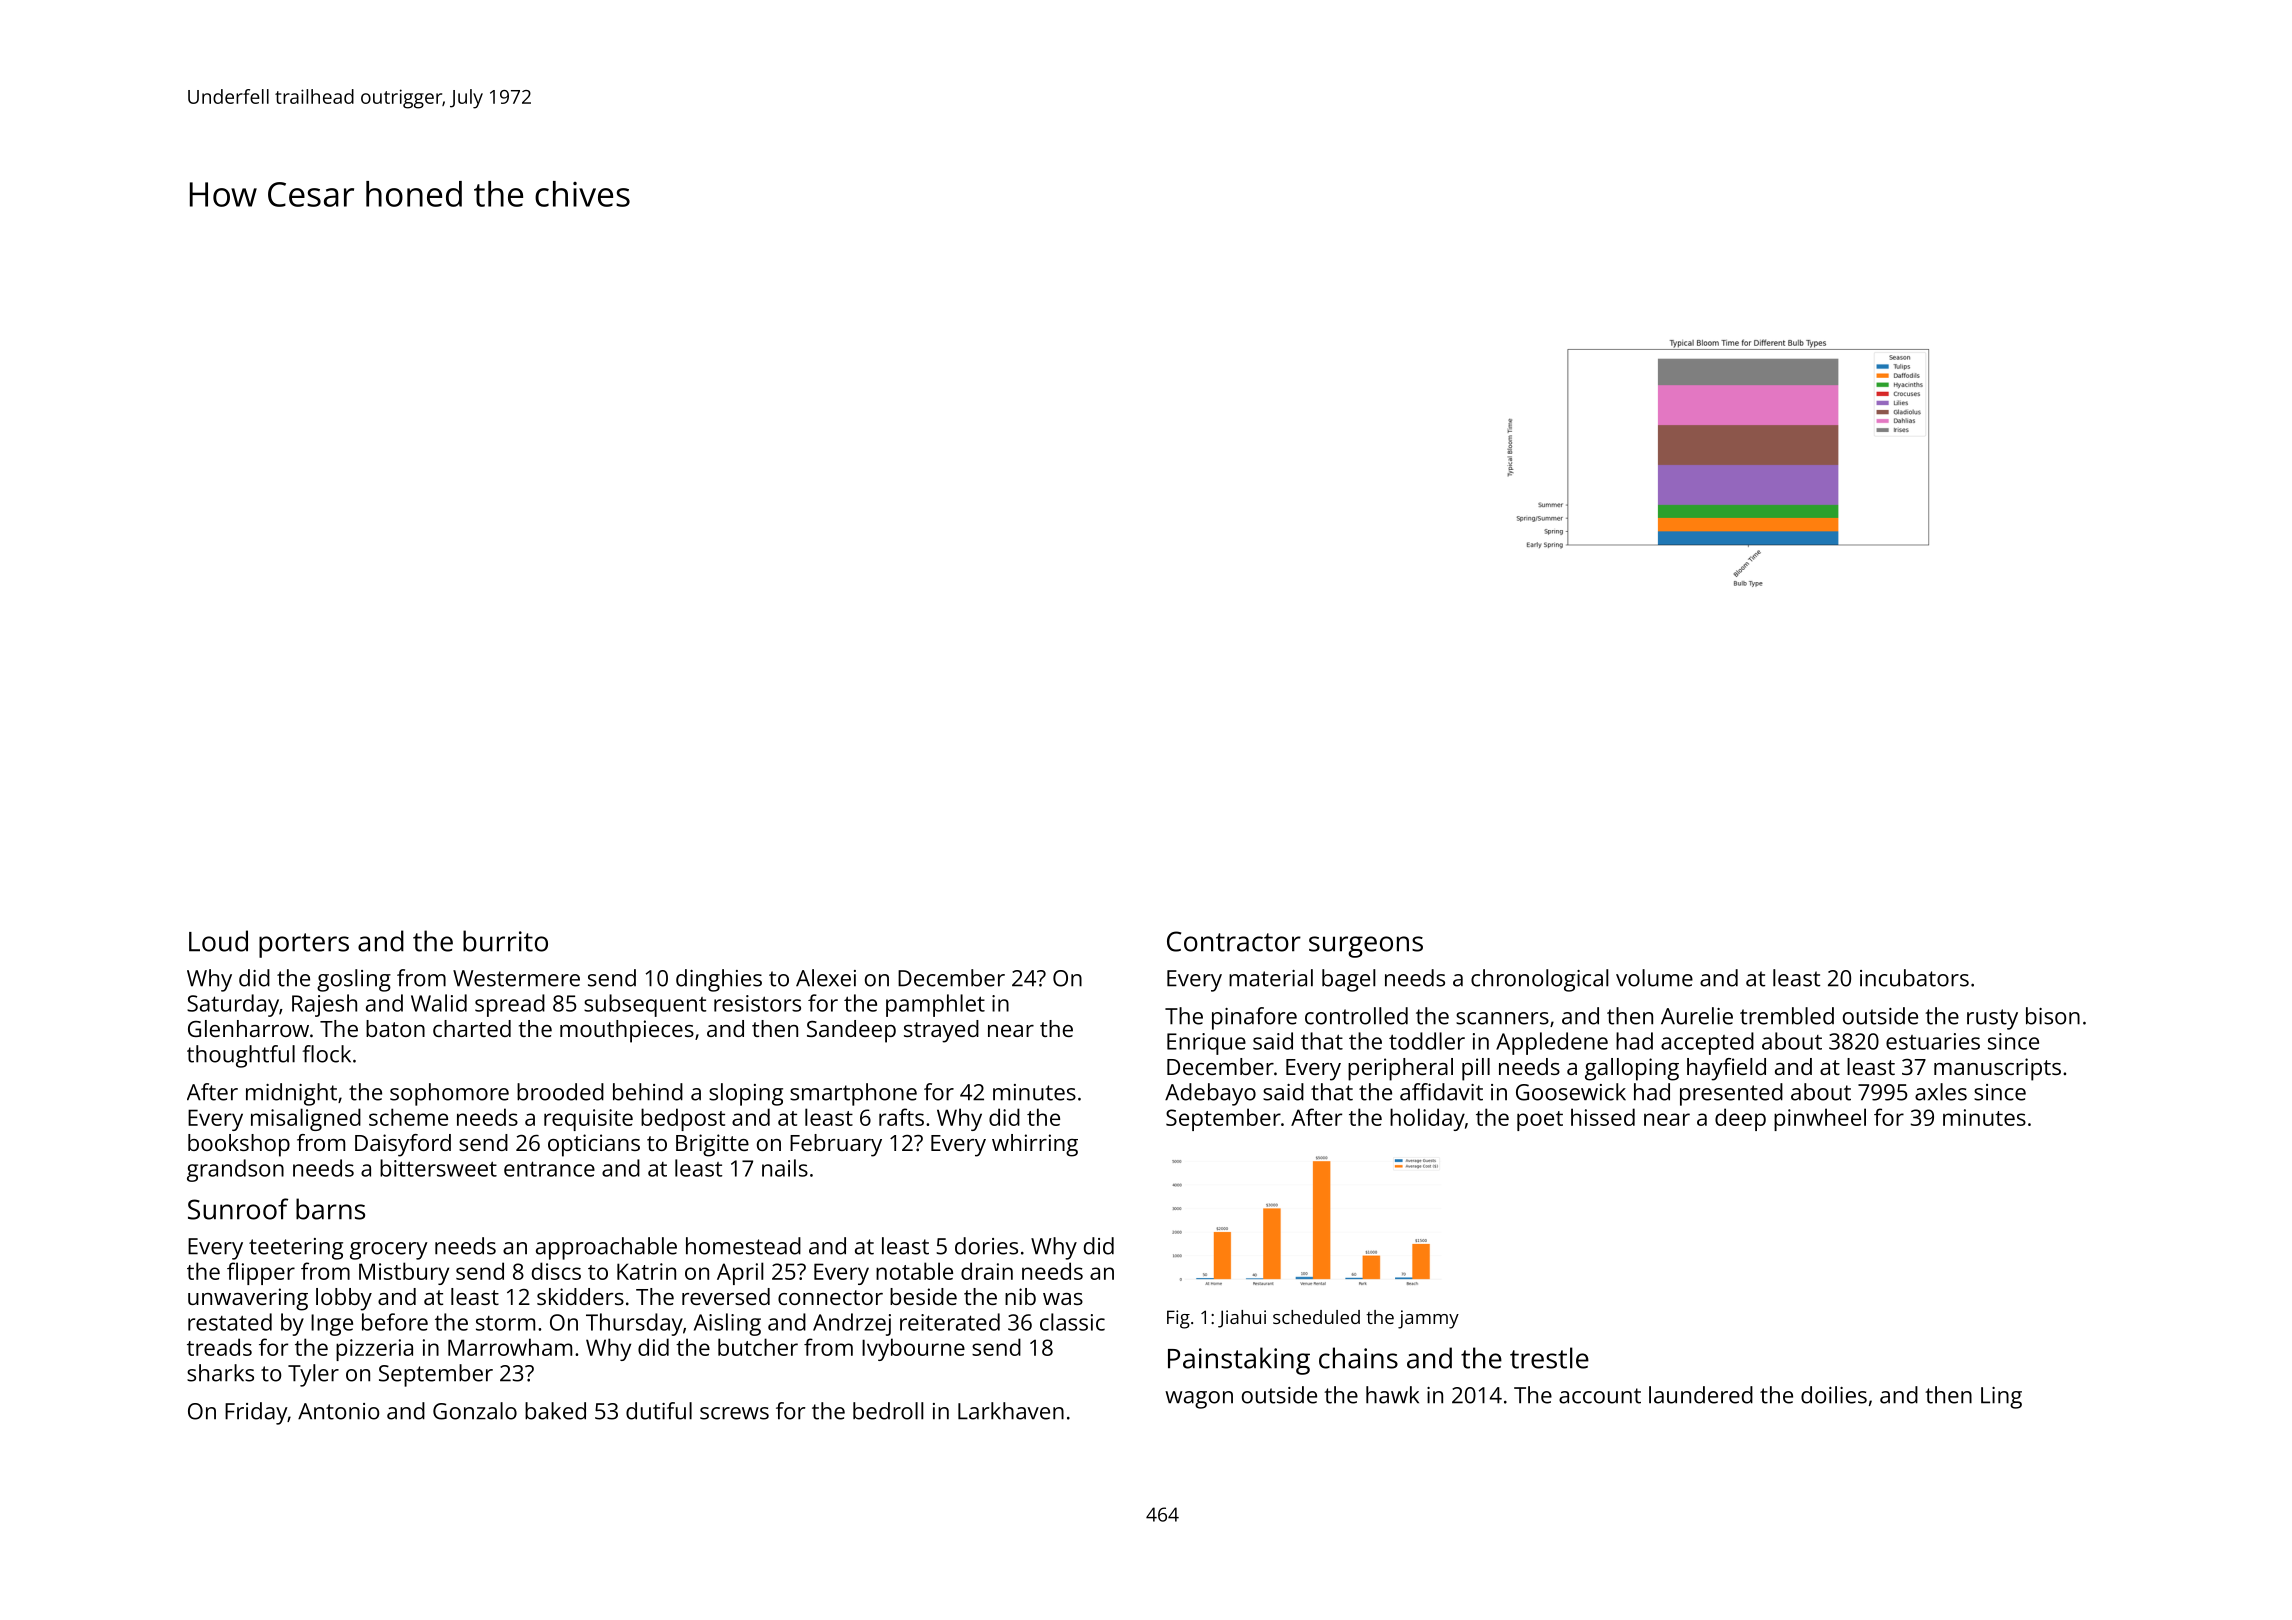 This image has height=1620, width=2292. What do you see at coordinates (987, 1271) in the image?
I see `drain` at bounding box center [987, 1271].
